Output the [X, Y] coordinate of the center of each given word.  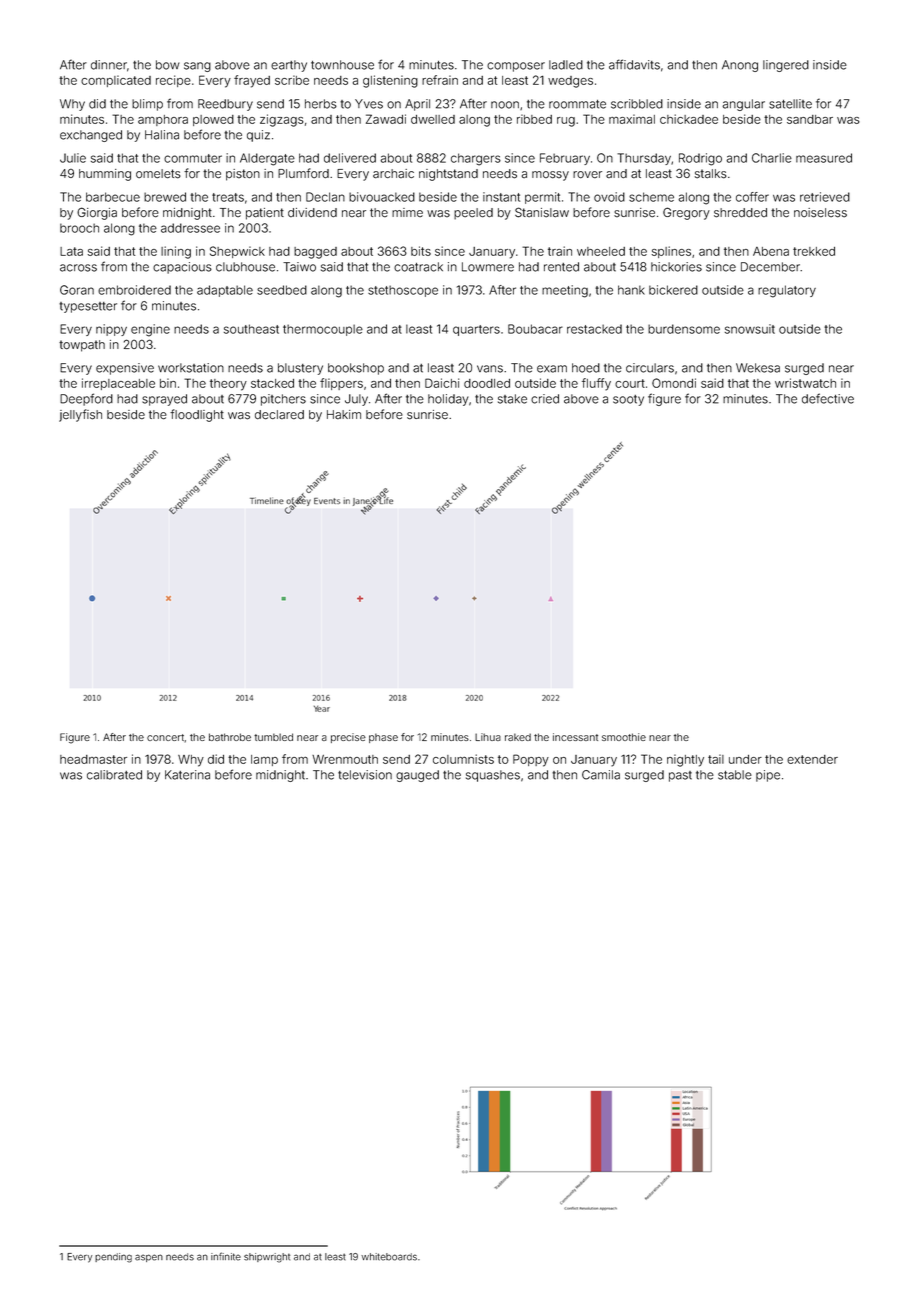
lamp [264, 760]
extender [812, 759]
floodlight [197, 415]
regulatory [787, 291]
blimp [147, 105]
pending [113, 1258]
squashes [493, 776]
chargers [476, 159]
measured [824, 158]
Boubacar [535, 329]
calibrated [114, 775]
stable [735, 775]
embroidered [134, 290]
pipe [768, 776]
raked [518, 737]
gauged [417, 776]
